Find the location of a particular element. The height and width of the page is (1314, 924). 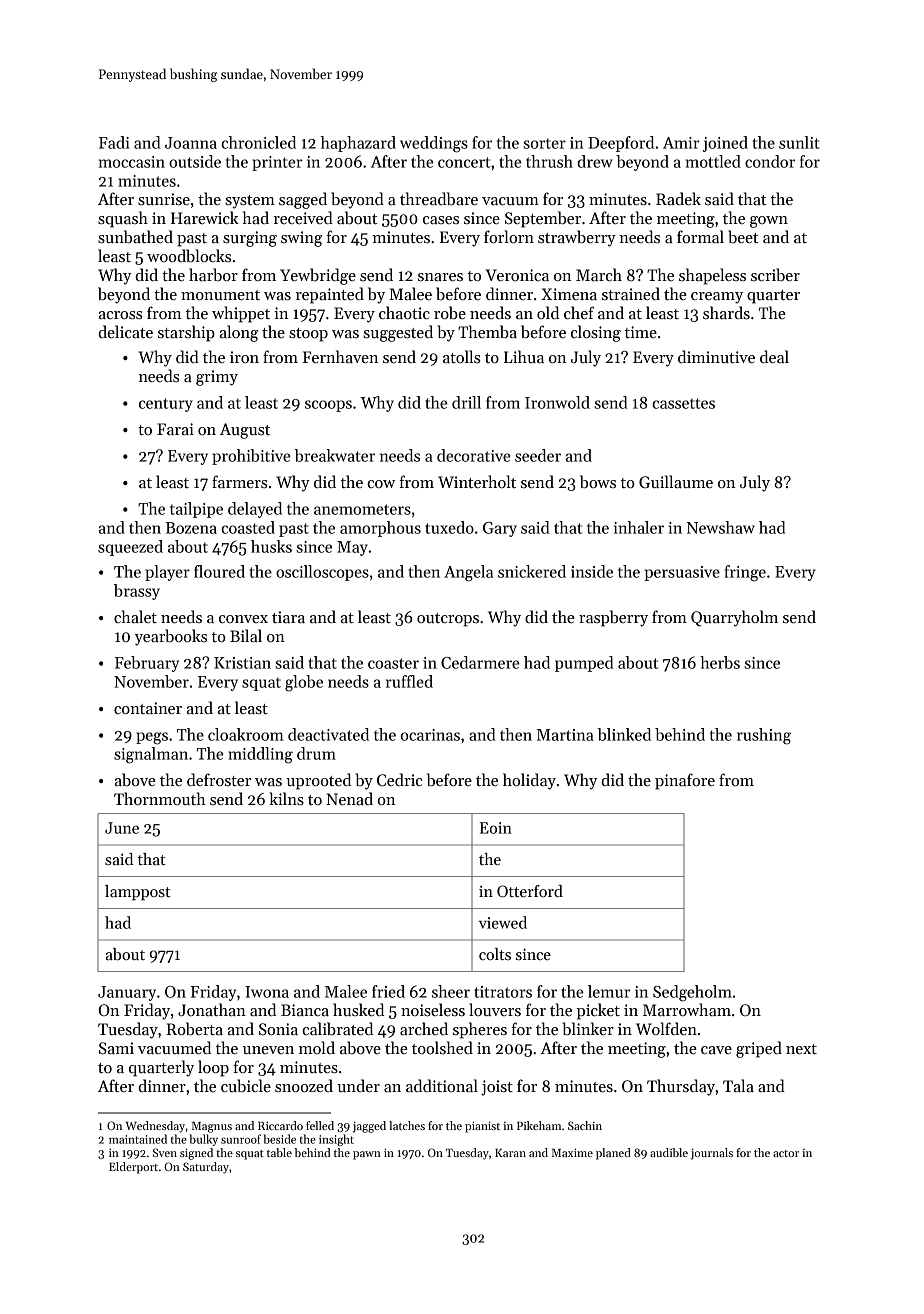

pinafore is located at coordinates (685, 781).
